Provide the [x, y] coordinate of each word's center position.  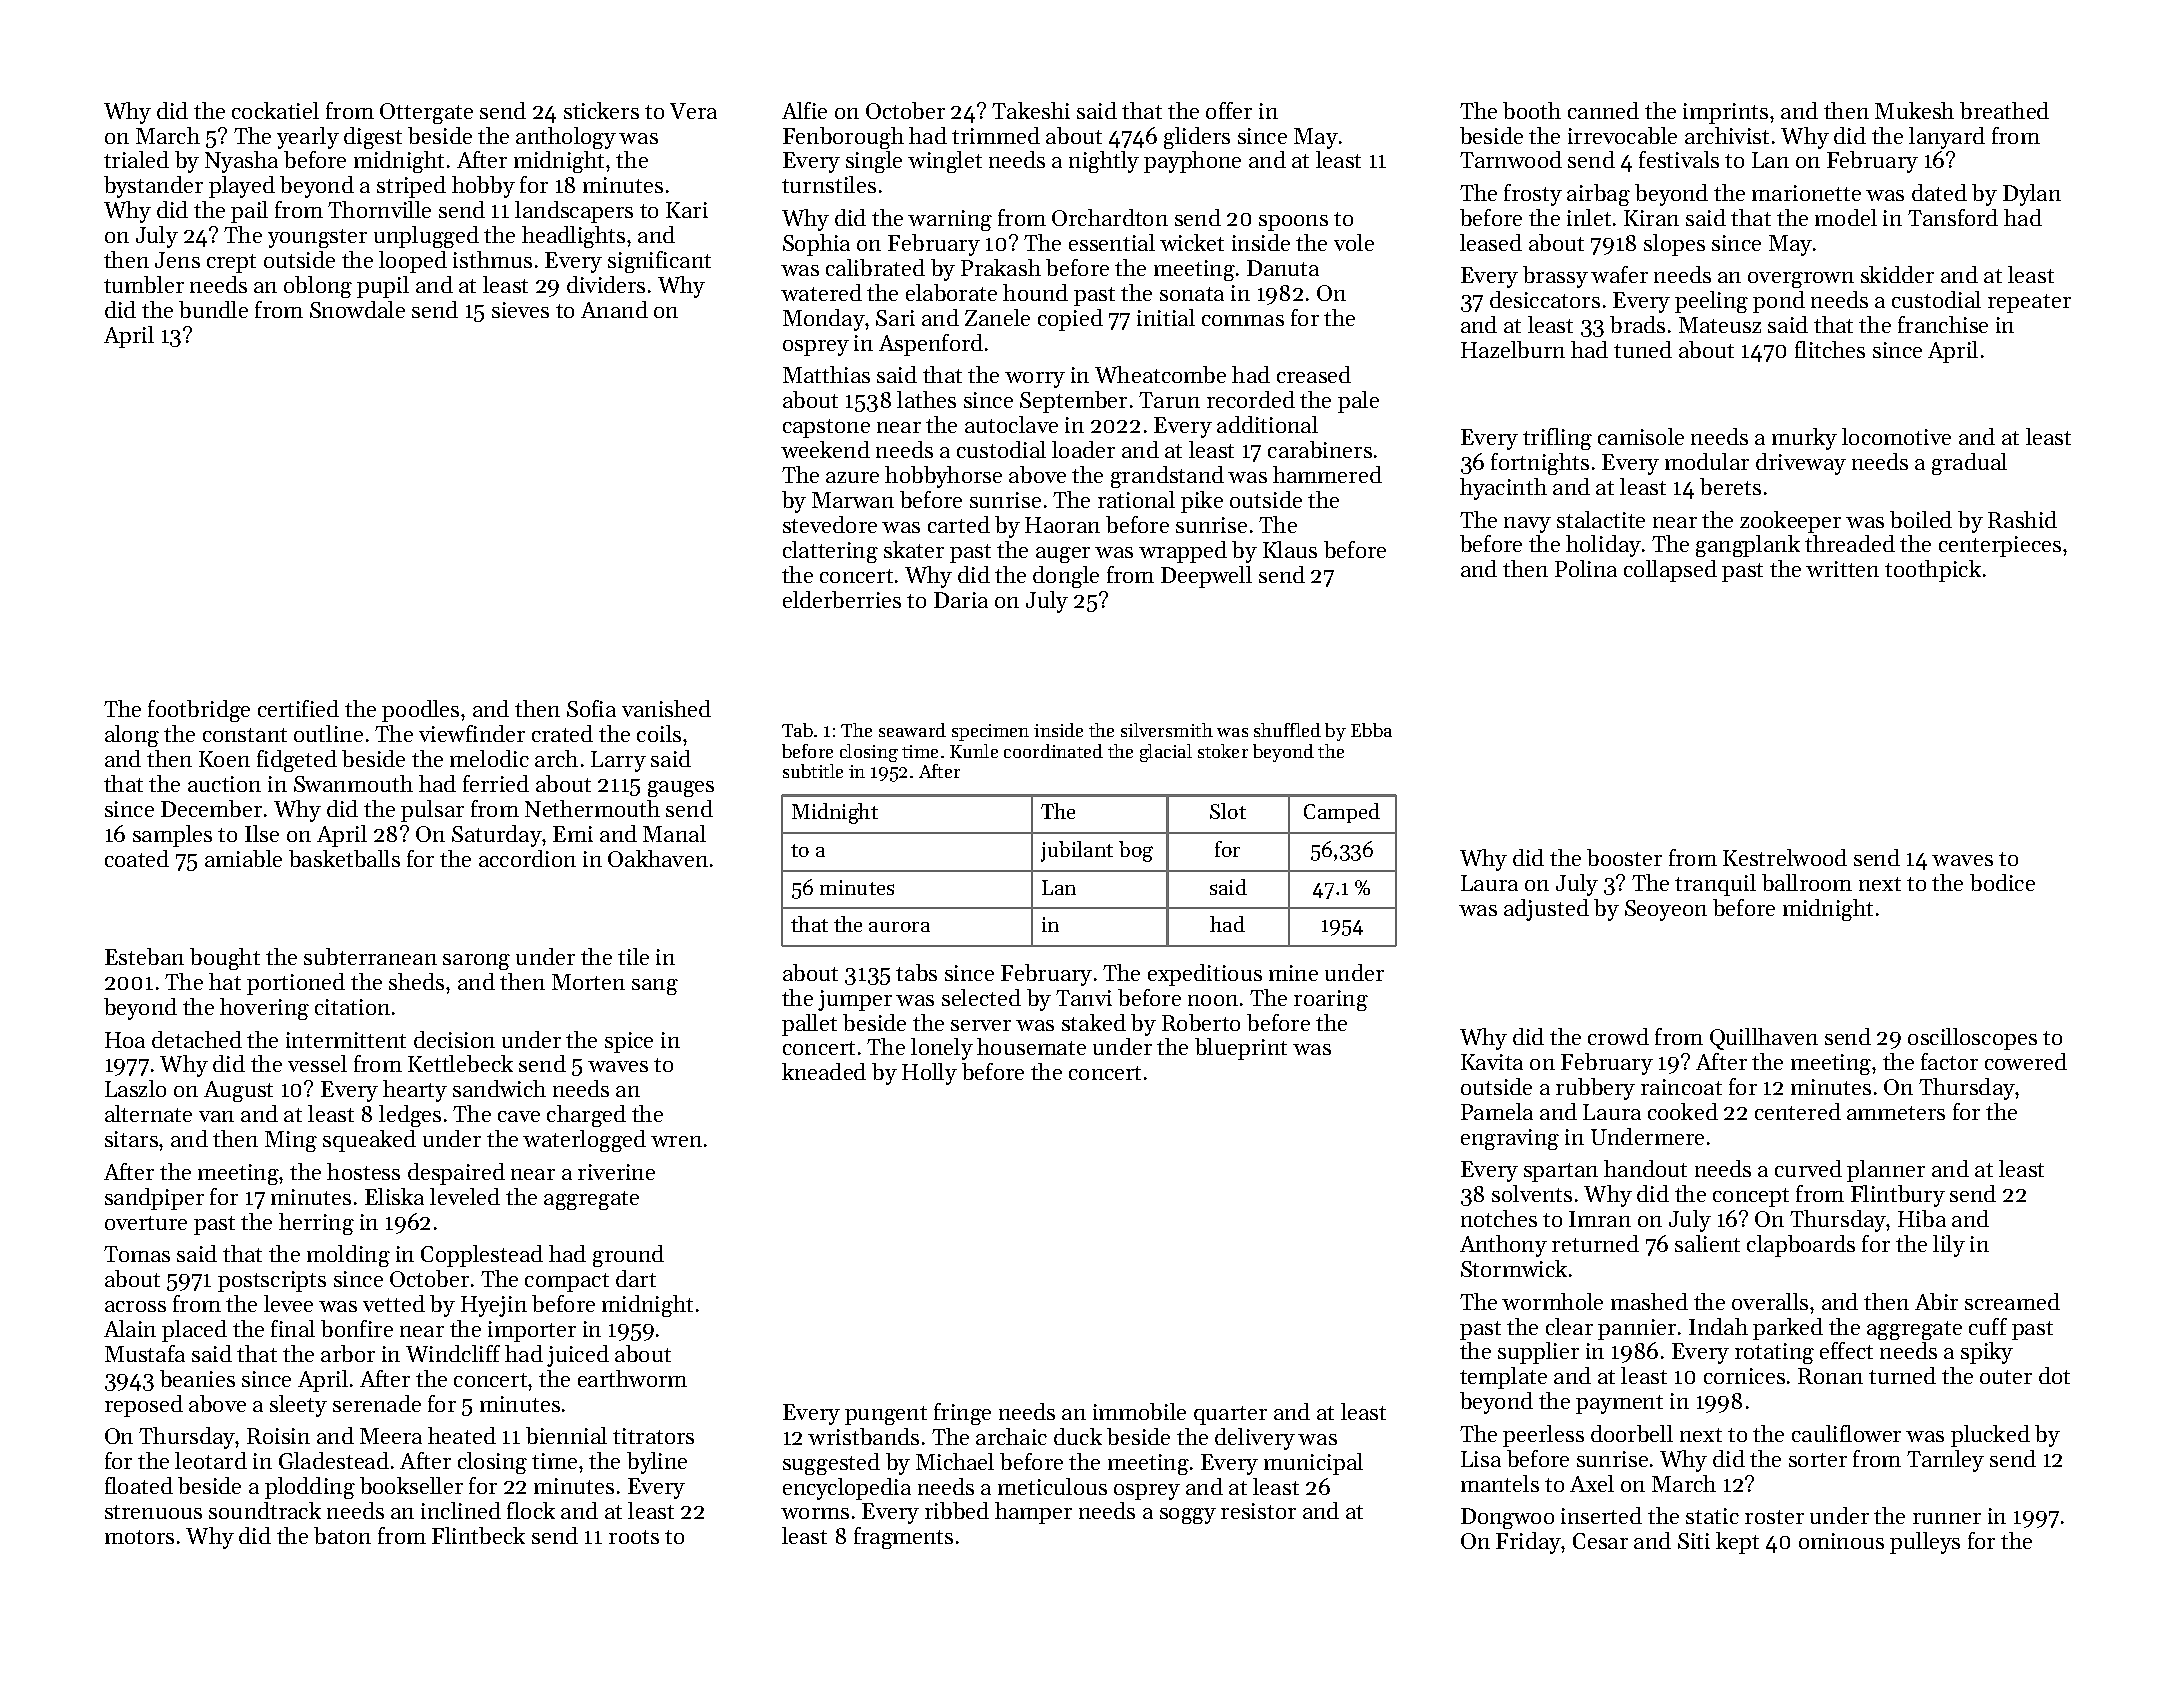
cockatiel [275, 110]
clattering [830, 552]
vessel [317, 1063]
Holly [929, 1074]
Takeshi [1031, 110]
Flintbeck [478, 1535]
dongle [1066, 577]
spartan [1561, 1172]
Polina [1586, 568]
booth [1532, 110]
